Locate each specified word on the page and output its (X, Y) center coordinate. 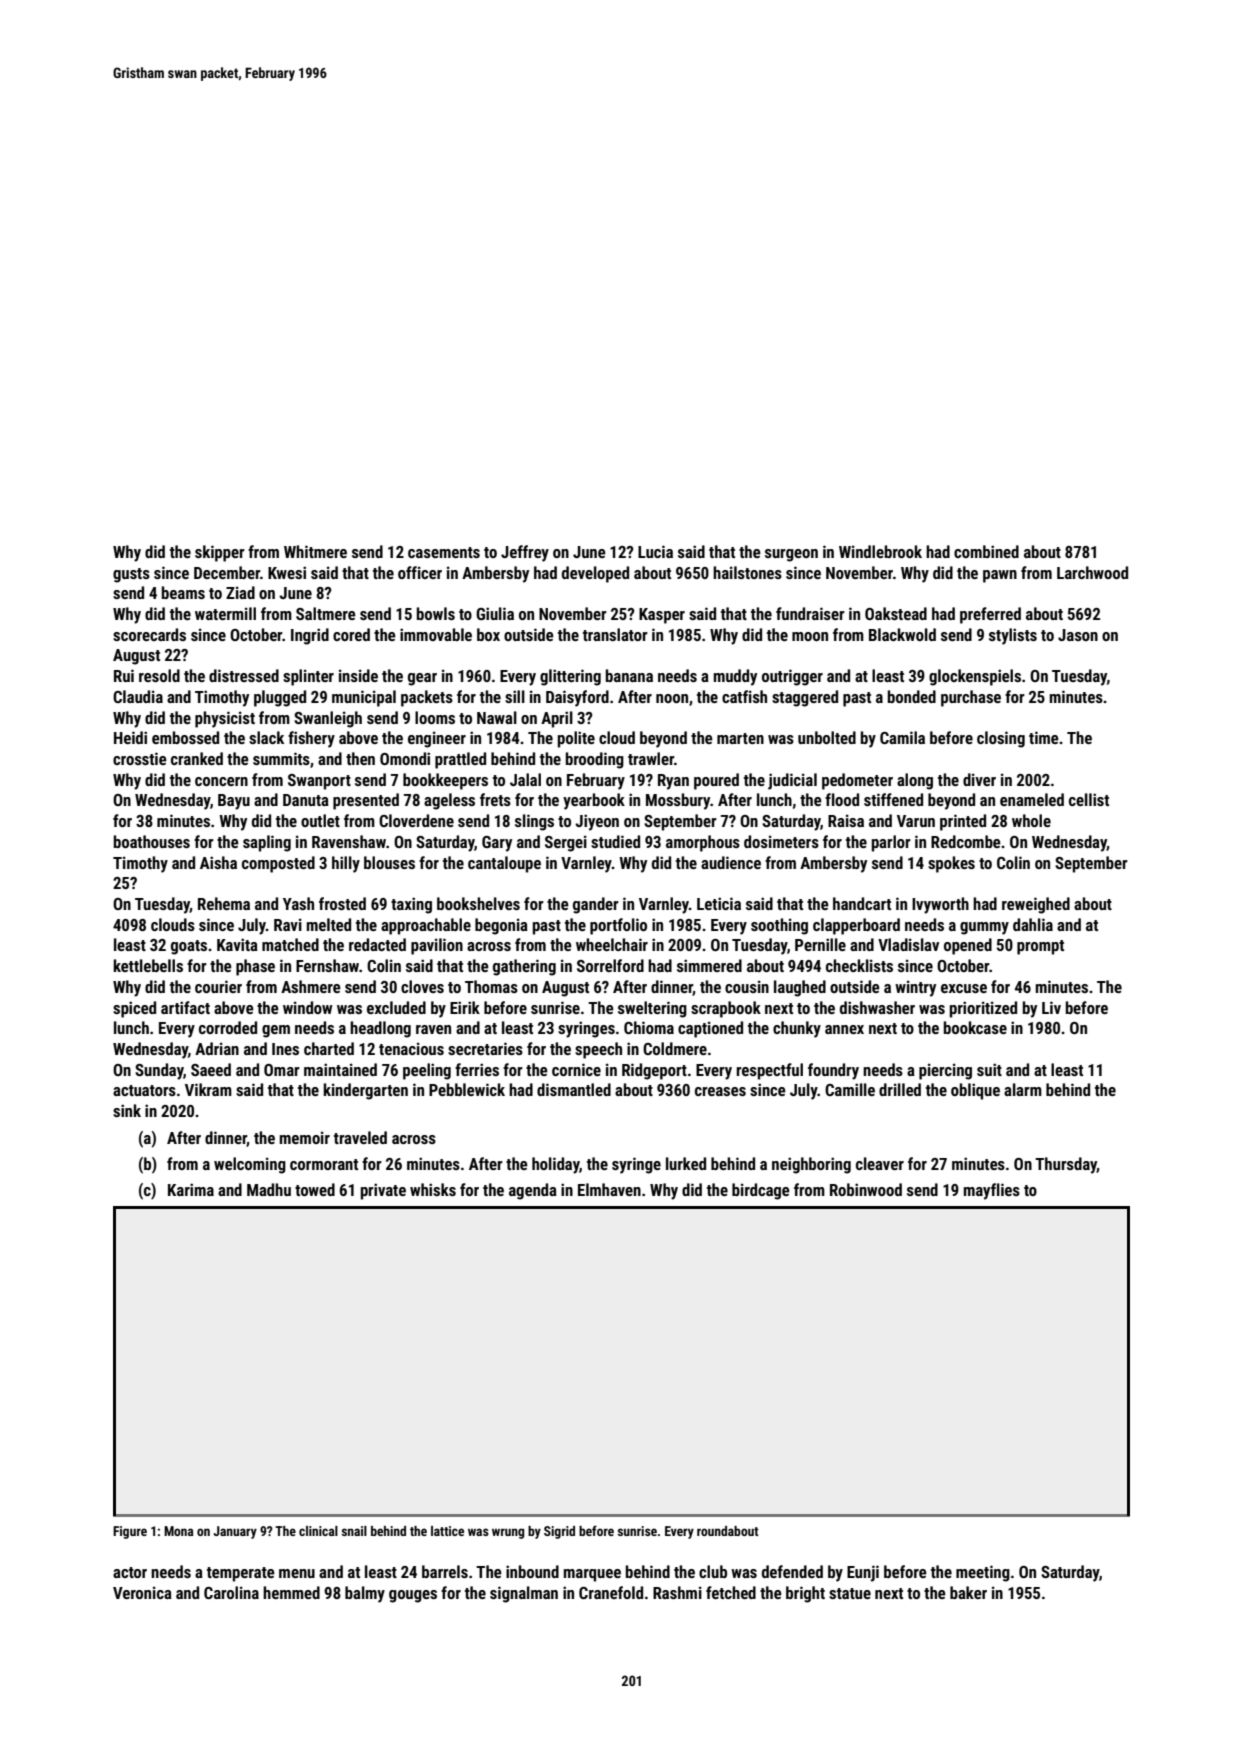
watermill (225, 613)
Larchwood (1092, 572)
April (557, 719)
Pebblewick (467, 1089)
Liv (1051, 1007)
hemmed (291, 1592)
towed (315, 1189)
